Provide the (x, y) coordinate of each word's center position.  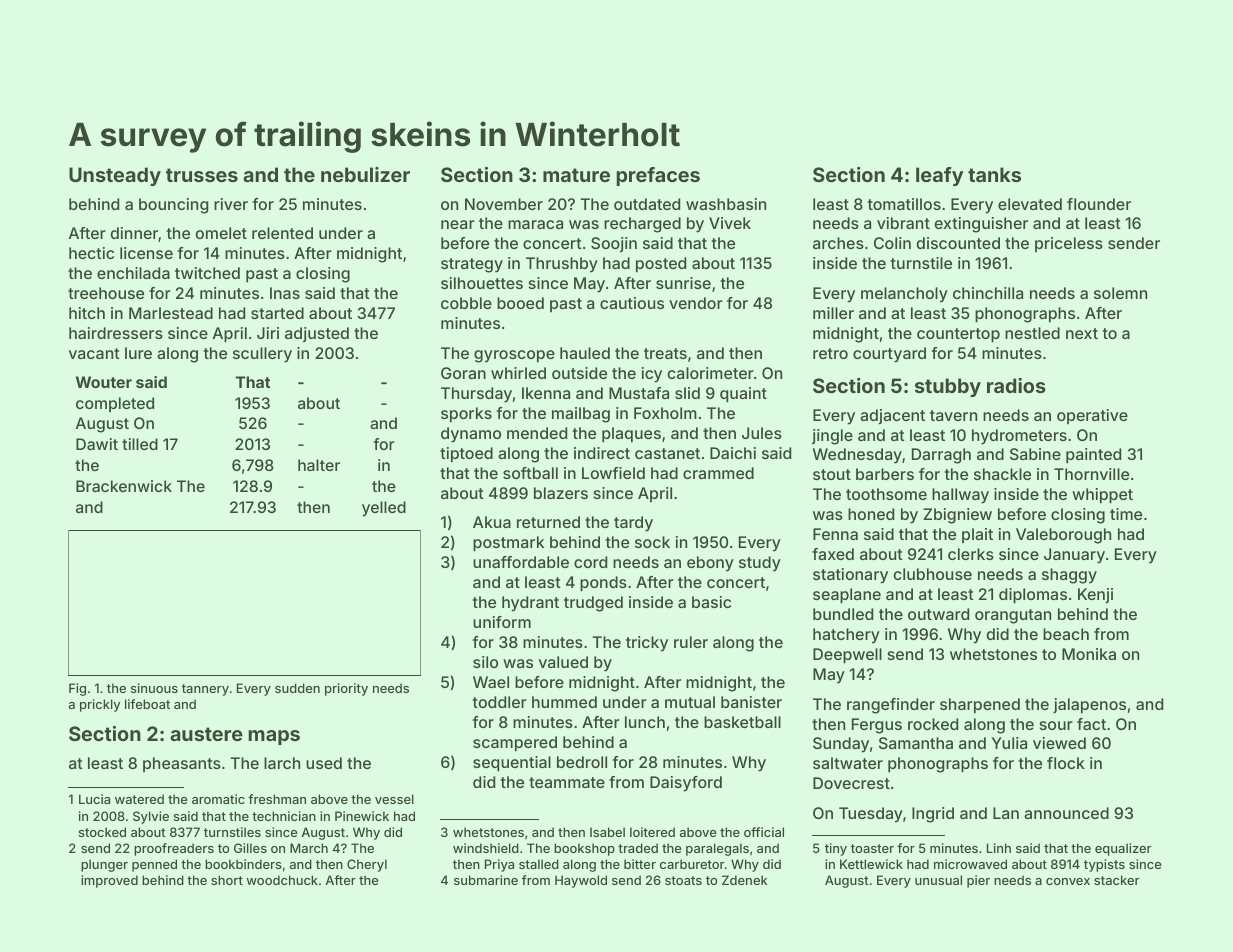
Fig (77, 689)
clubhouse (933, 574)
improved (109, 881)
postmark (508, 544)
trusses (202, 175)
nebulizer (365, 174)
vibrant (903, 223)
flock (1066, 763)
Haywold (581, 881)
